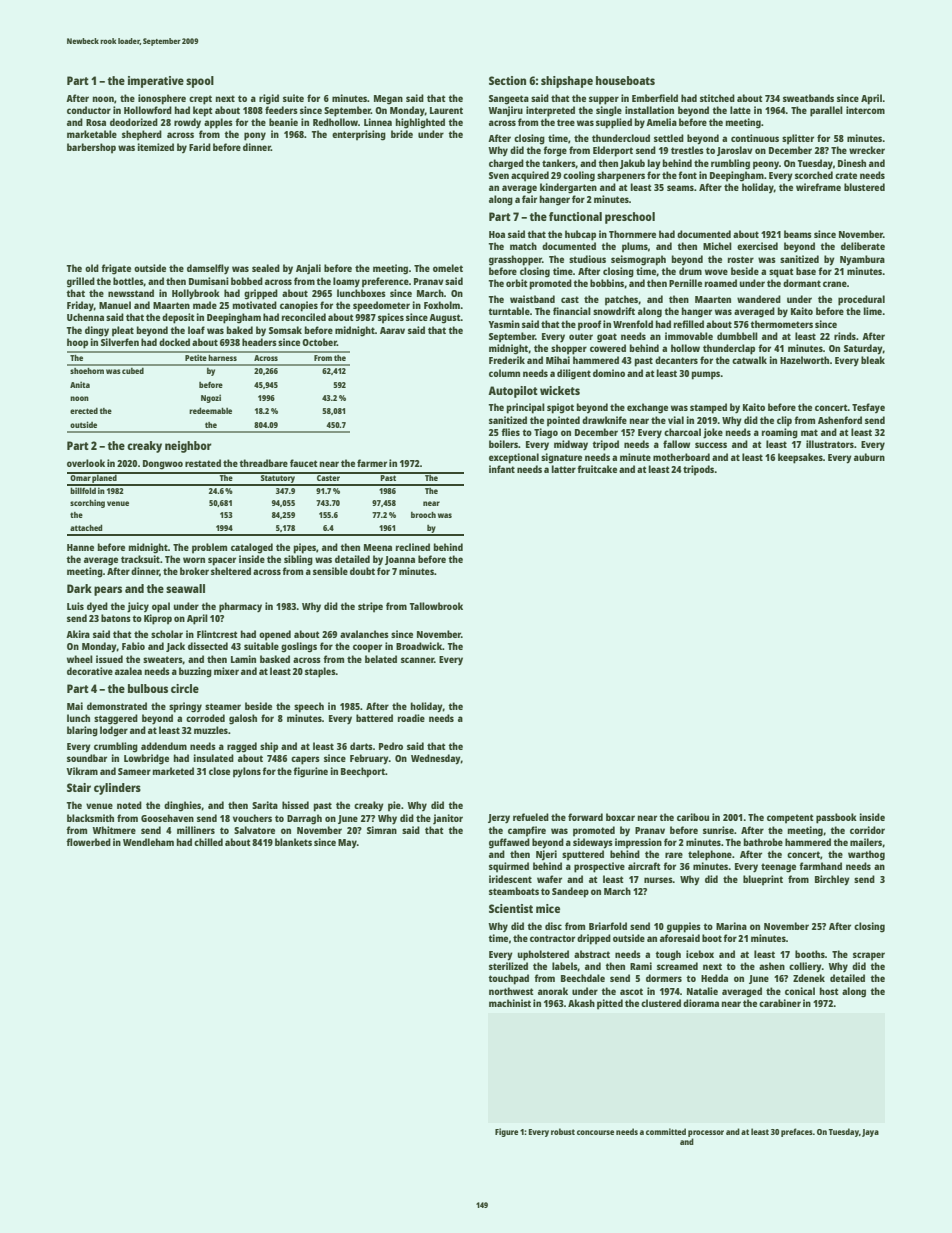  What do you see at coordinates (504, 373) in the image?
I see `column` at bounding box center [504, 373].
